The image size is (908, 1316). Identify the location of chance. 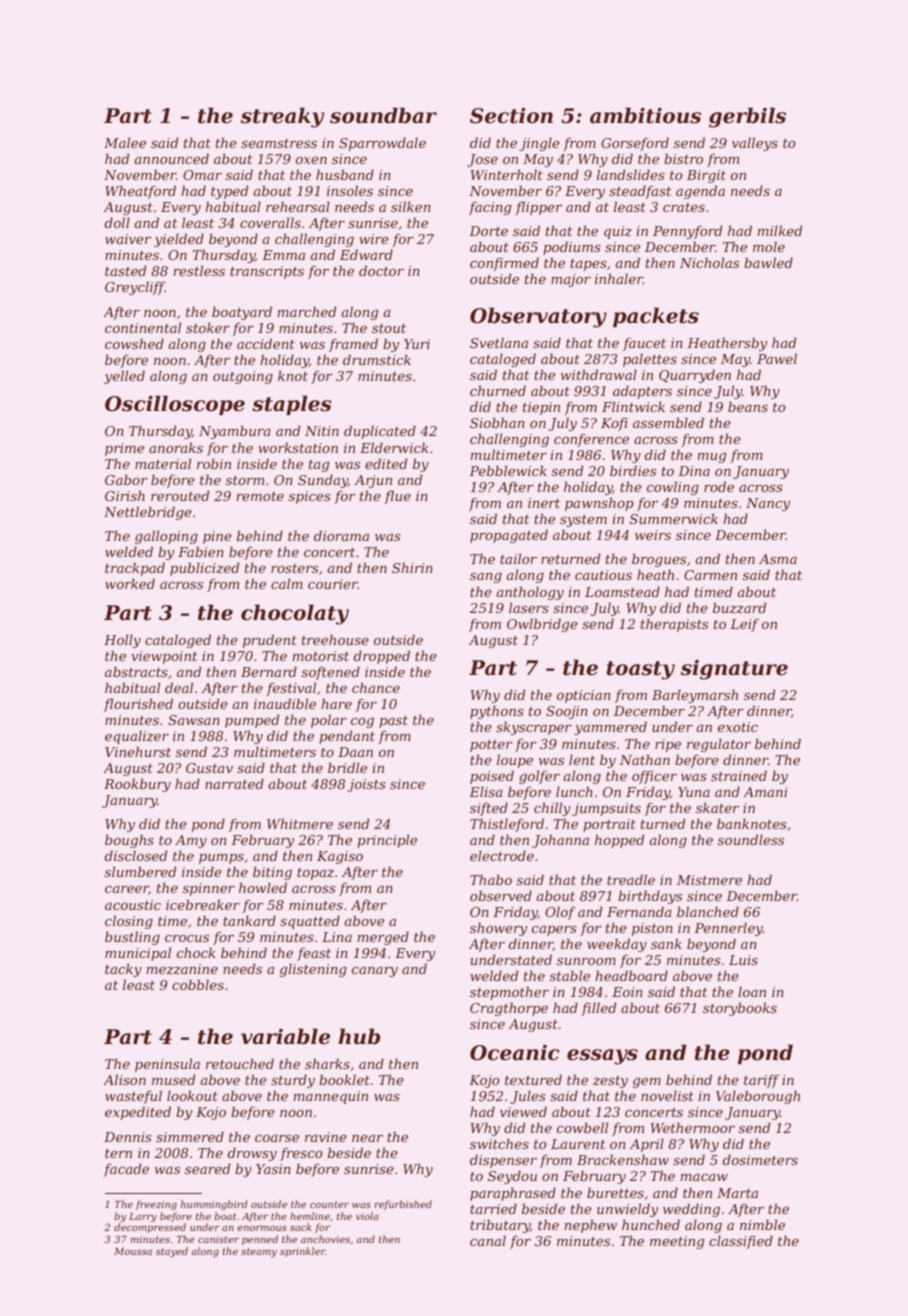
(376, 687).
